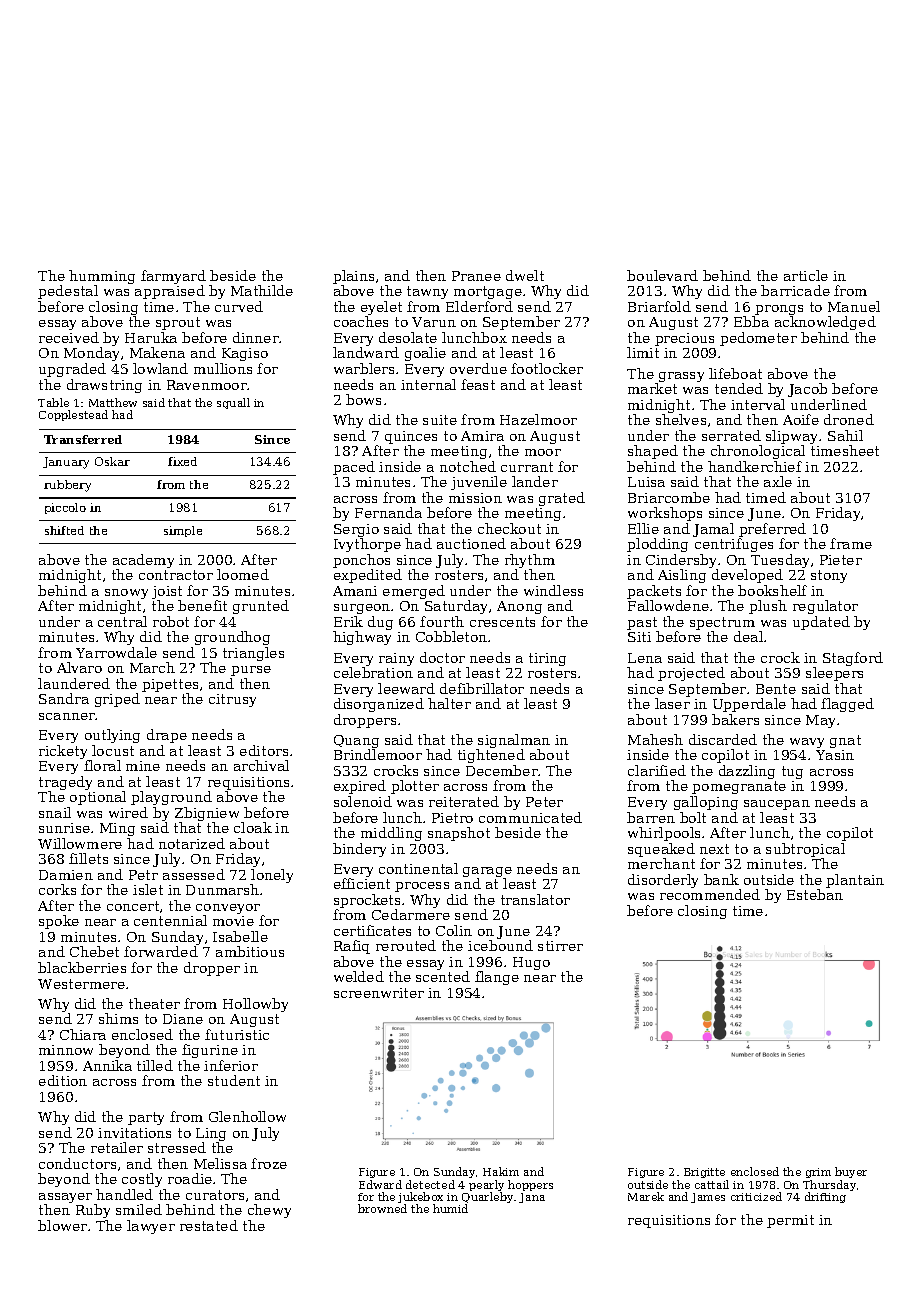  I want to click on communicated, so click(530, 817).
